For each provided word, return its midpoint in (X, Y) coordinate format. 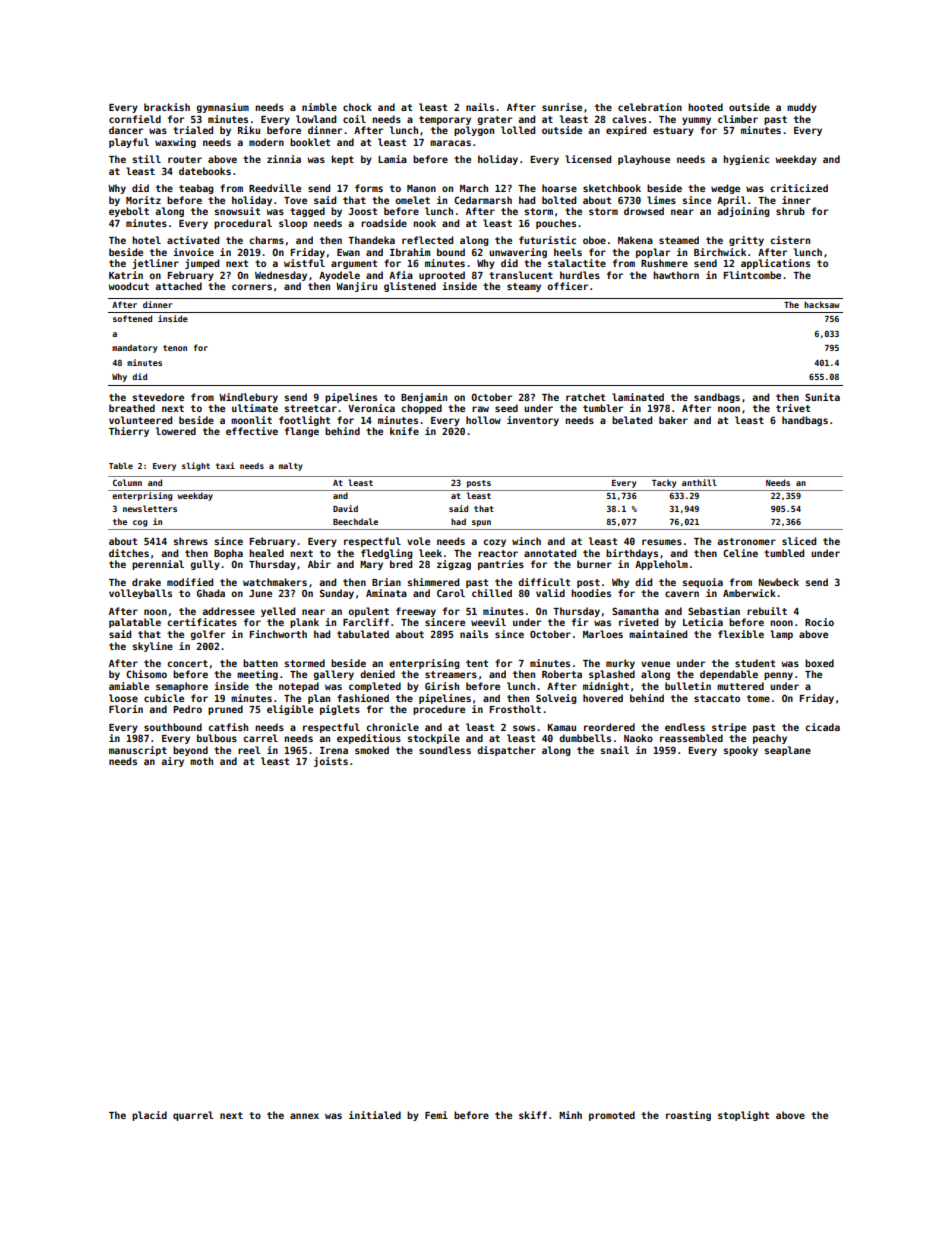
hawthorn (676, 275)
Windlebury (248, 398)
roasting (688, 1116)
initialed (375, 1115)
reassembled (691, 738)
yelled (278, 612)
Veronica (371, 408)
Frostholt (515, 709)
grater (494, 120)
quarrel (193, 1116)
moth (201, 761)
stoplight (743, 1116)
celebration (650, 107)
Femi (436, 1115)
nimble (319, 107)
